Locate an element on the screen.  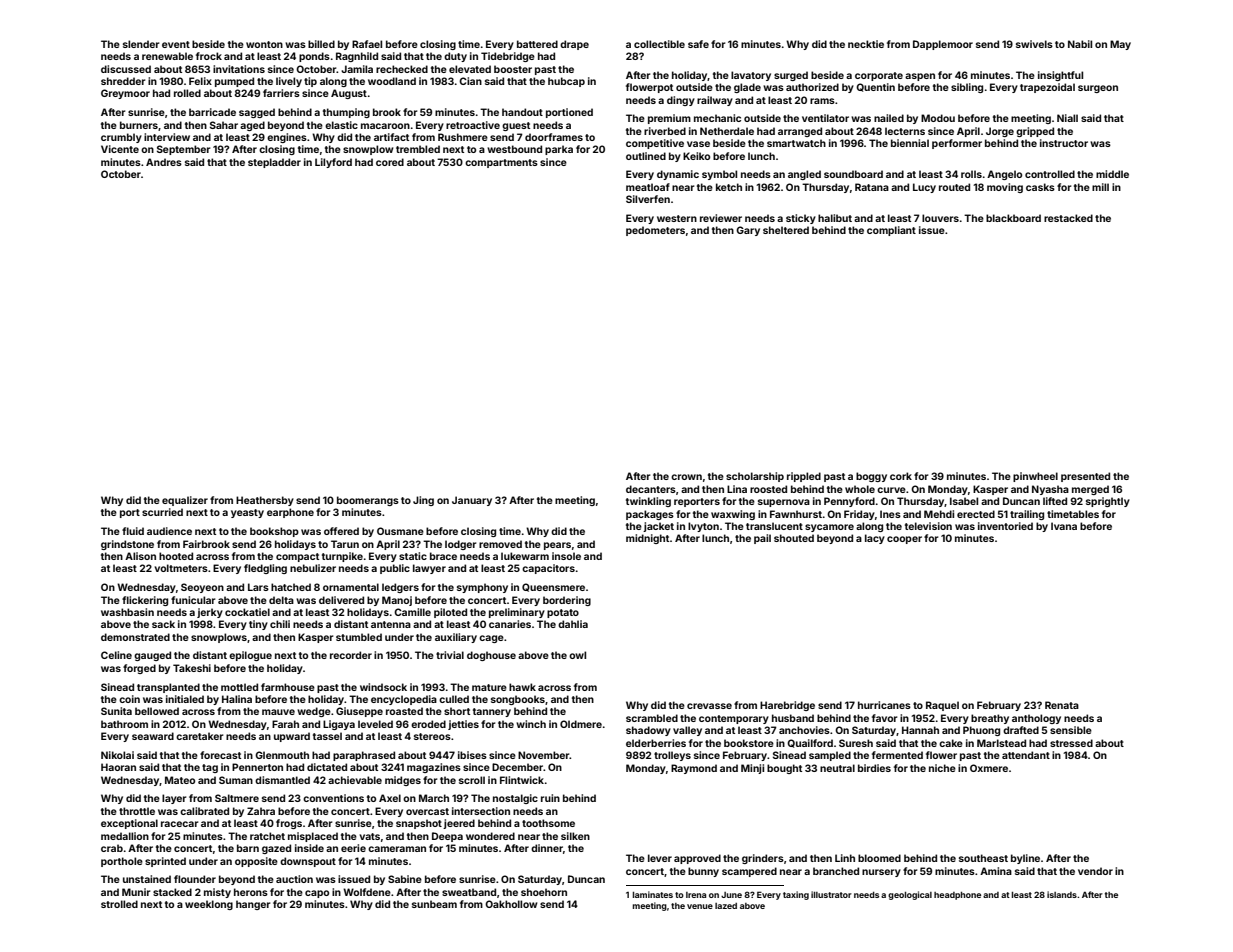
Nabil is located at coordinates (1080, 44).
